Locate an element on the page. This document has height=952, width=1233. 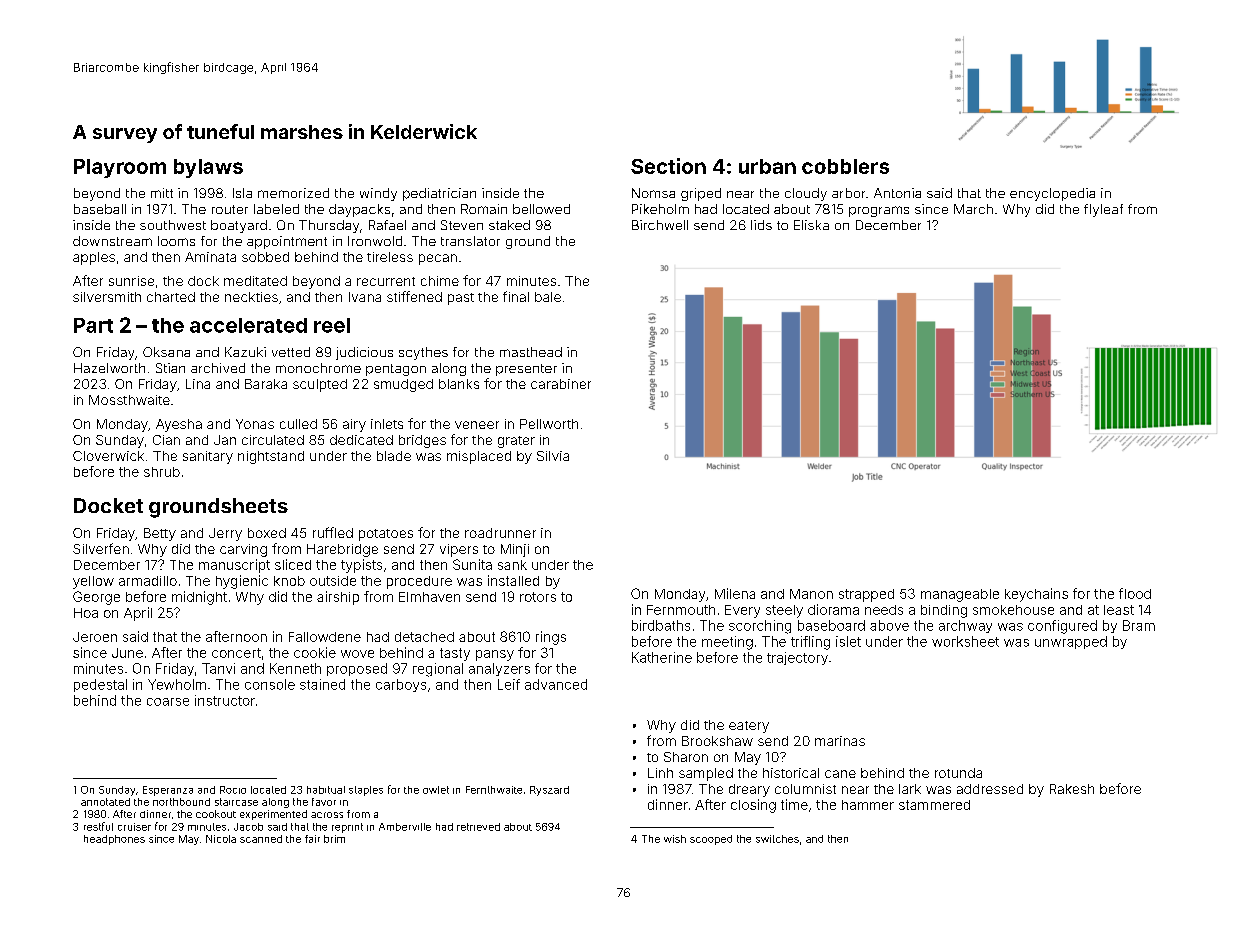
Rocio is located at coordinates (233, 790).
